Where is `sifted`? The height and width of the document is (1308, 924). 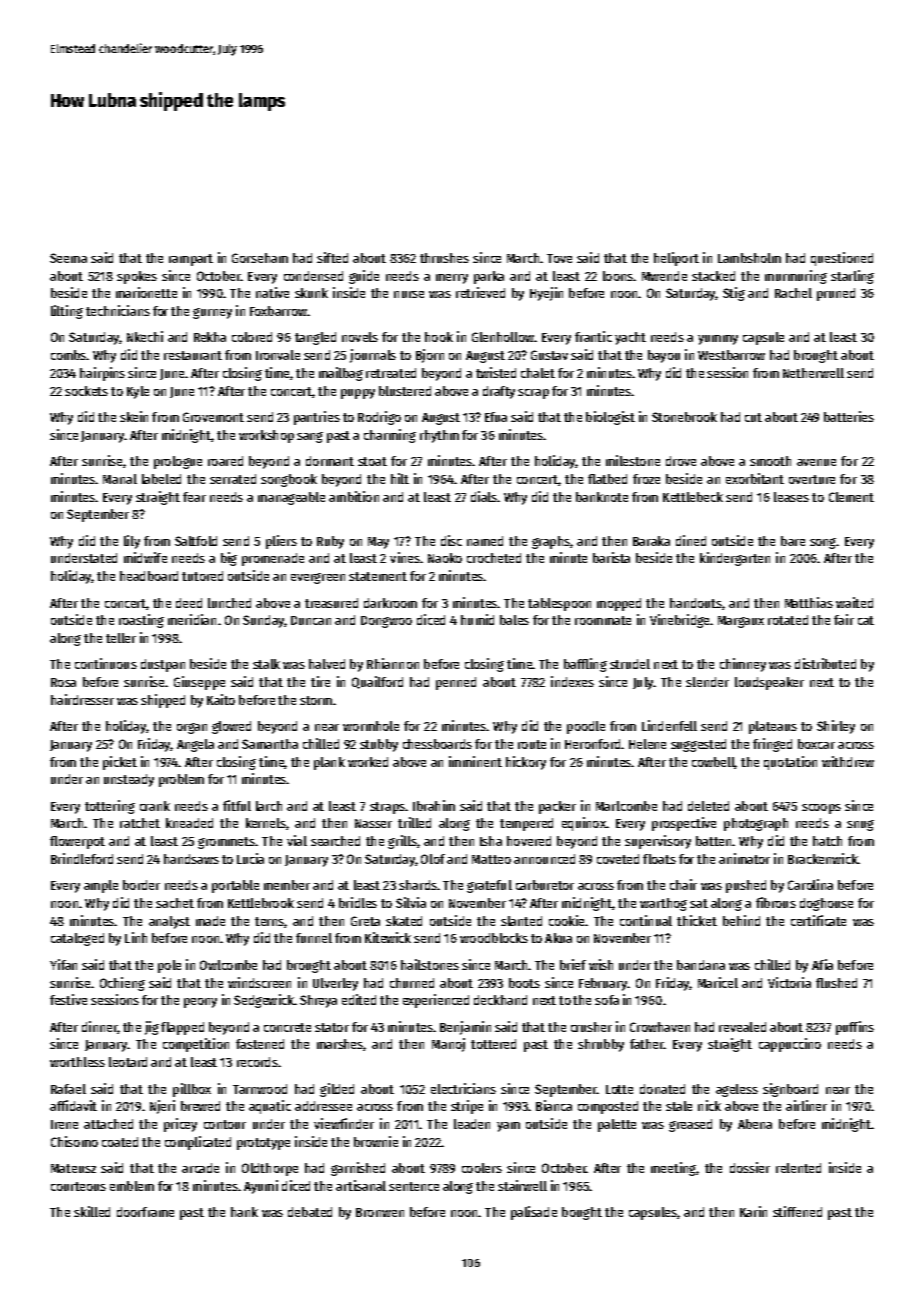 sifted is located at coordinates (332, 257).
